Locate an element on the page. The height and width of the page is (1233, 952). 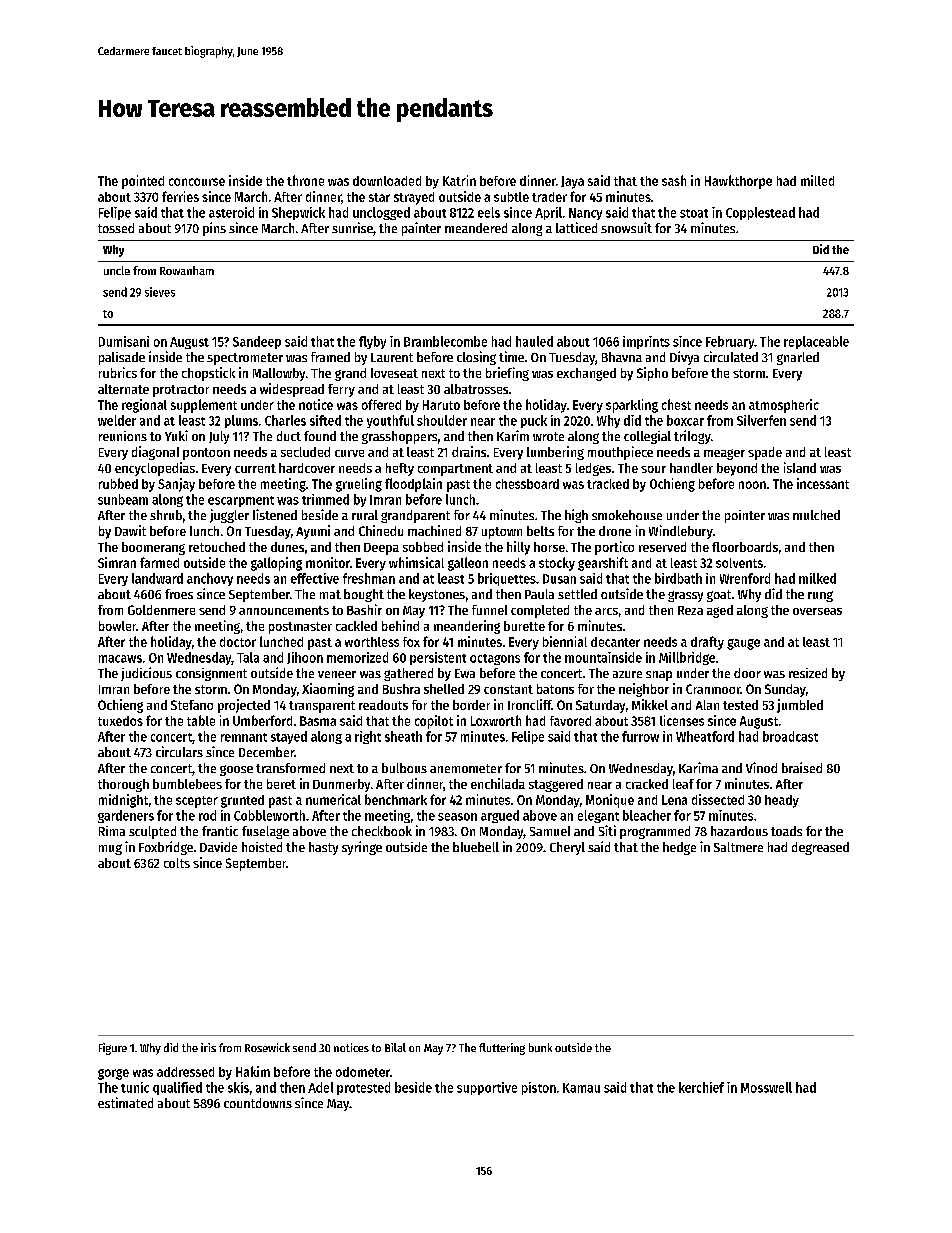
Shepwick is located at coordinates (298, 213).
